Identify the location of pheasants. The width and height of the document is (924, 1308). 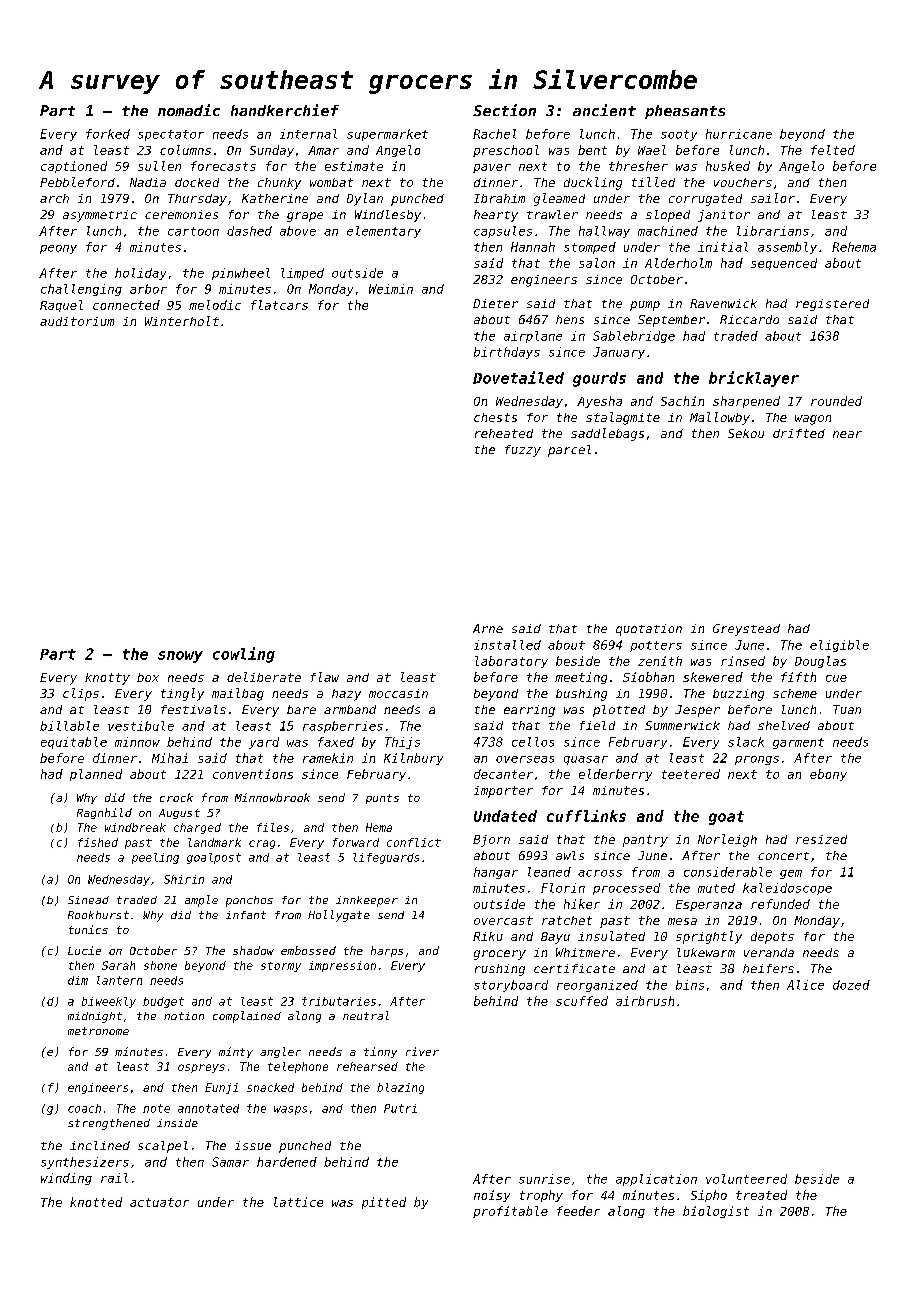
(685, 112).
